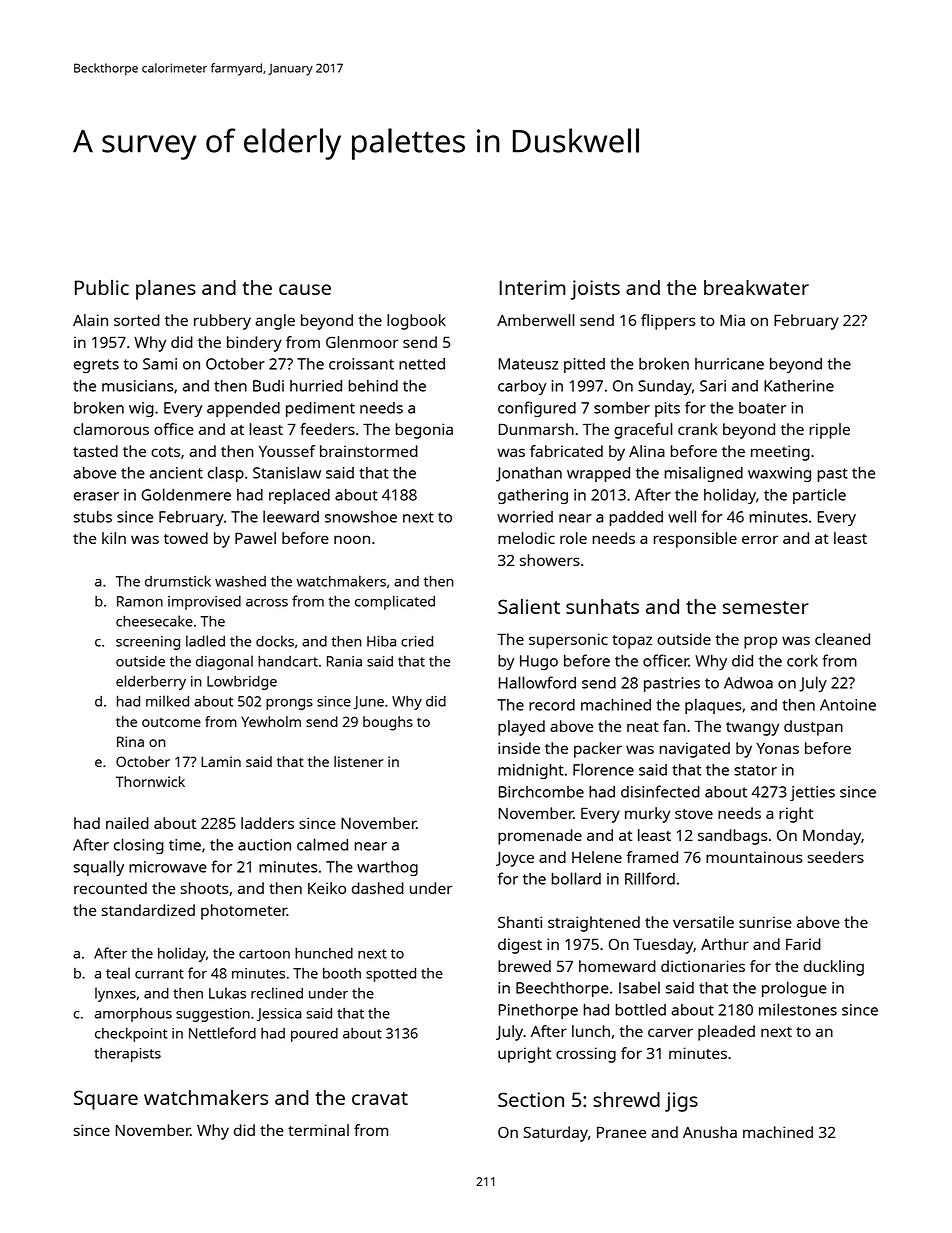  I want to click on seeders, so click(836, 857).
